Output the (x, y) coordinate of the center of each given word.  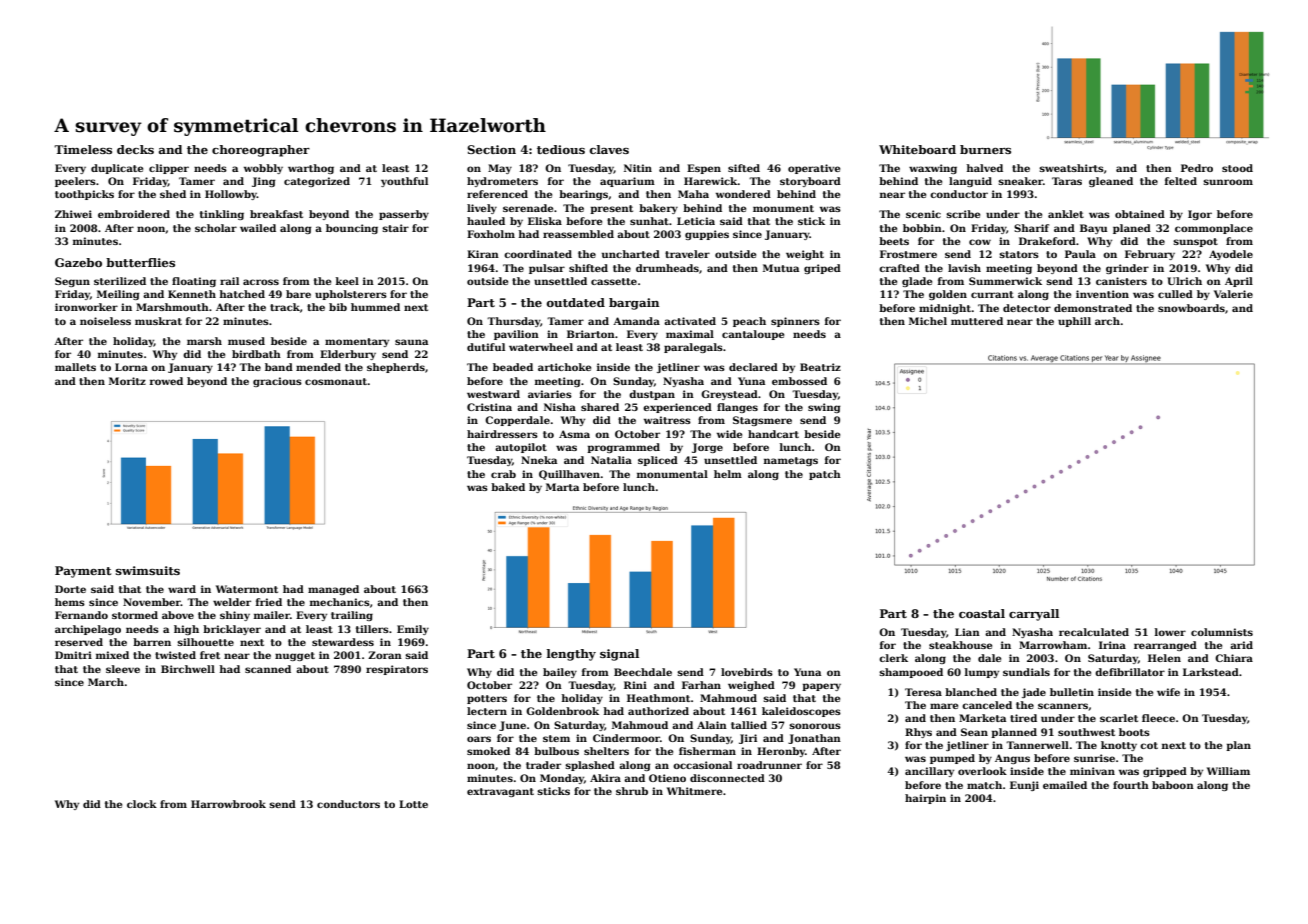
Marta (562, 487)
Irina (1112, 645)
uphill (1074, 322)
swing (824, 408)
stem (556, 738)
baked (508, 487)
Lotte (413, 804)
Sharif (1031, 228)
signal (619, 655)
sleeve (123, 669)
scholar (216, 228)
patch (825, 475)
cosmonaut (336, 381)
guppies (707, 235)
